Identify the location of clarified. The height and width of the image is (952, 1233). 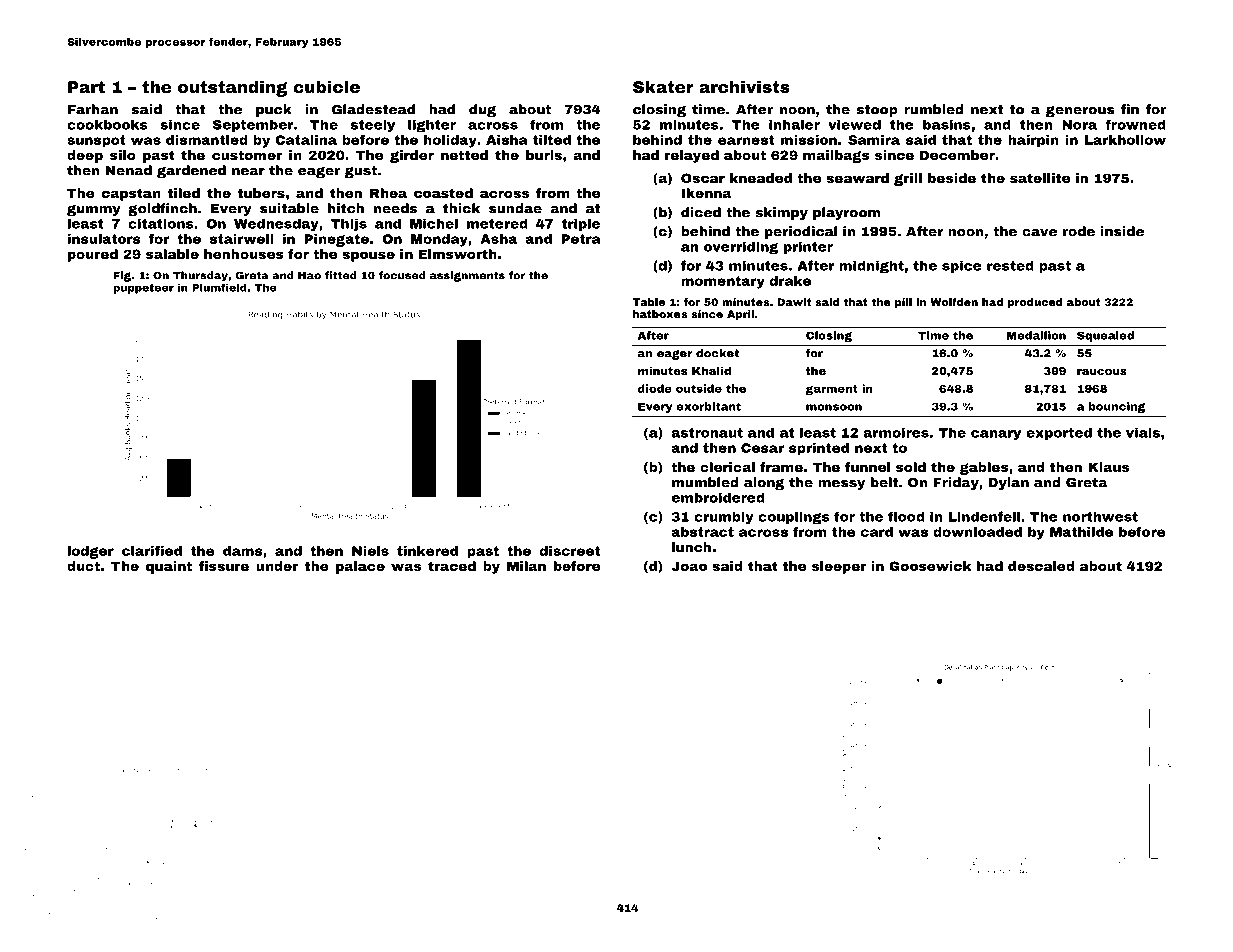
(152, 550).
